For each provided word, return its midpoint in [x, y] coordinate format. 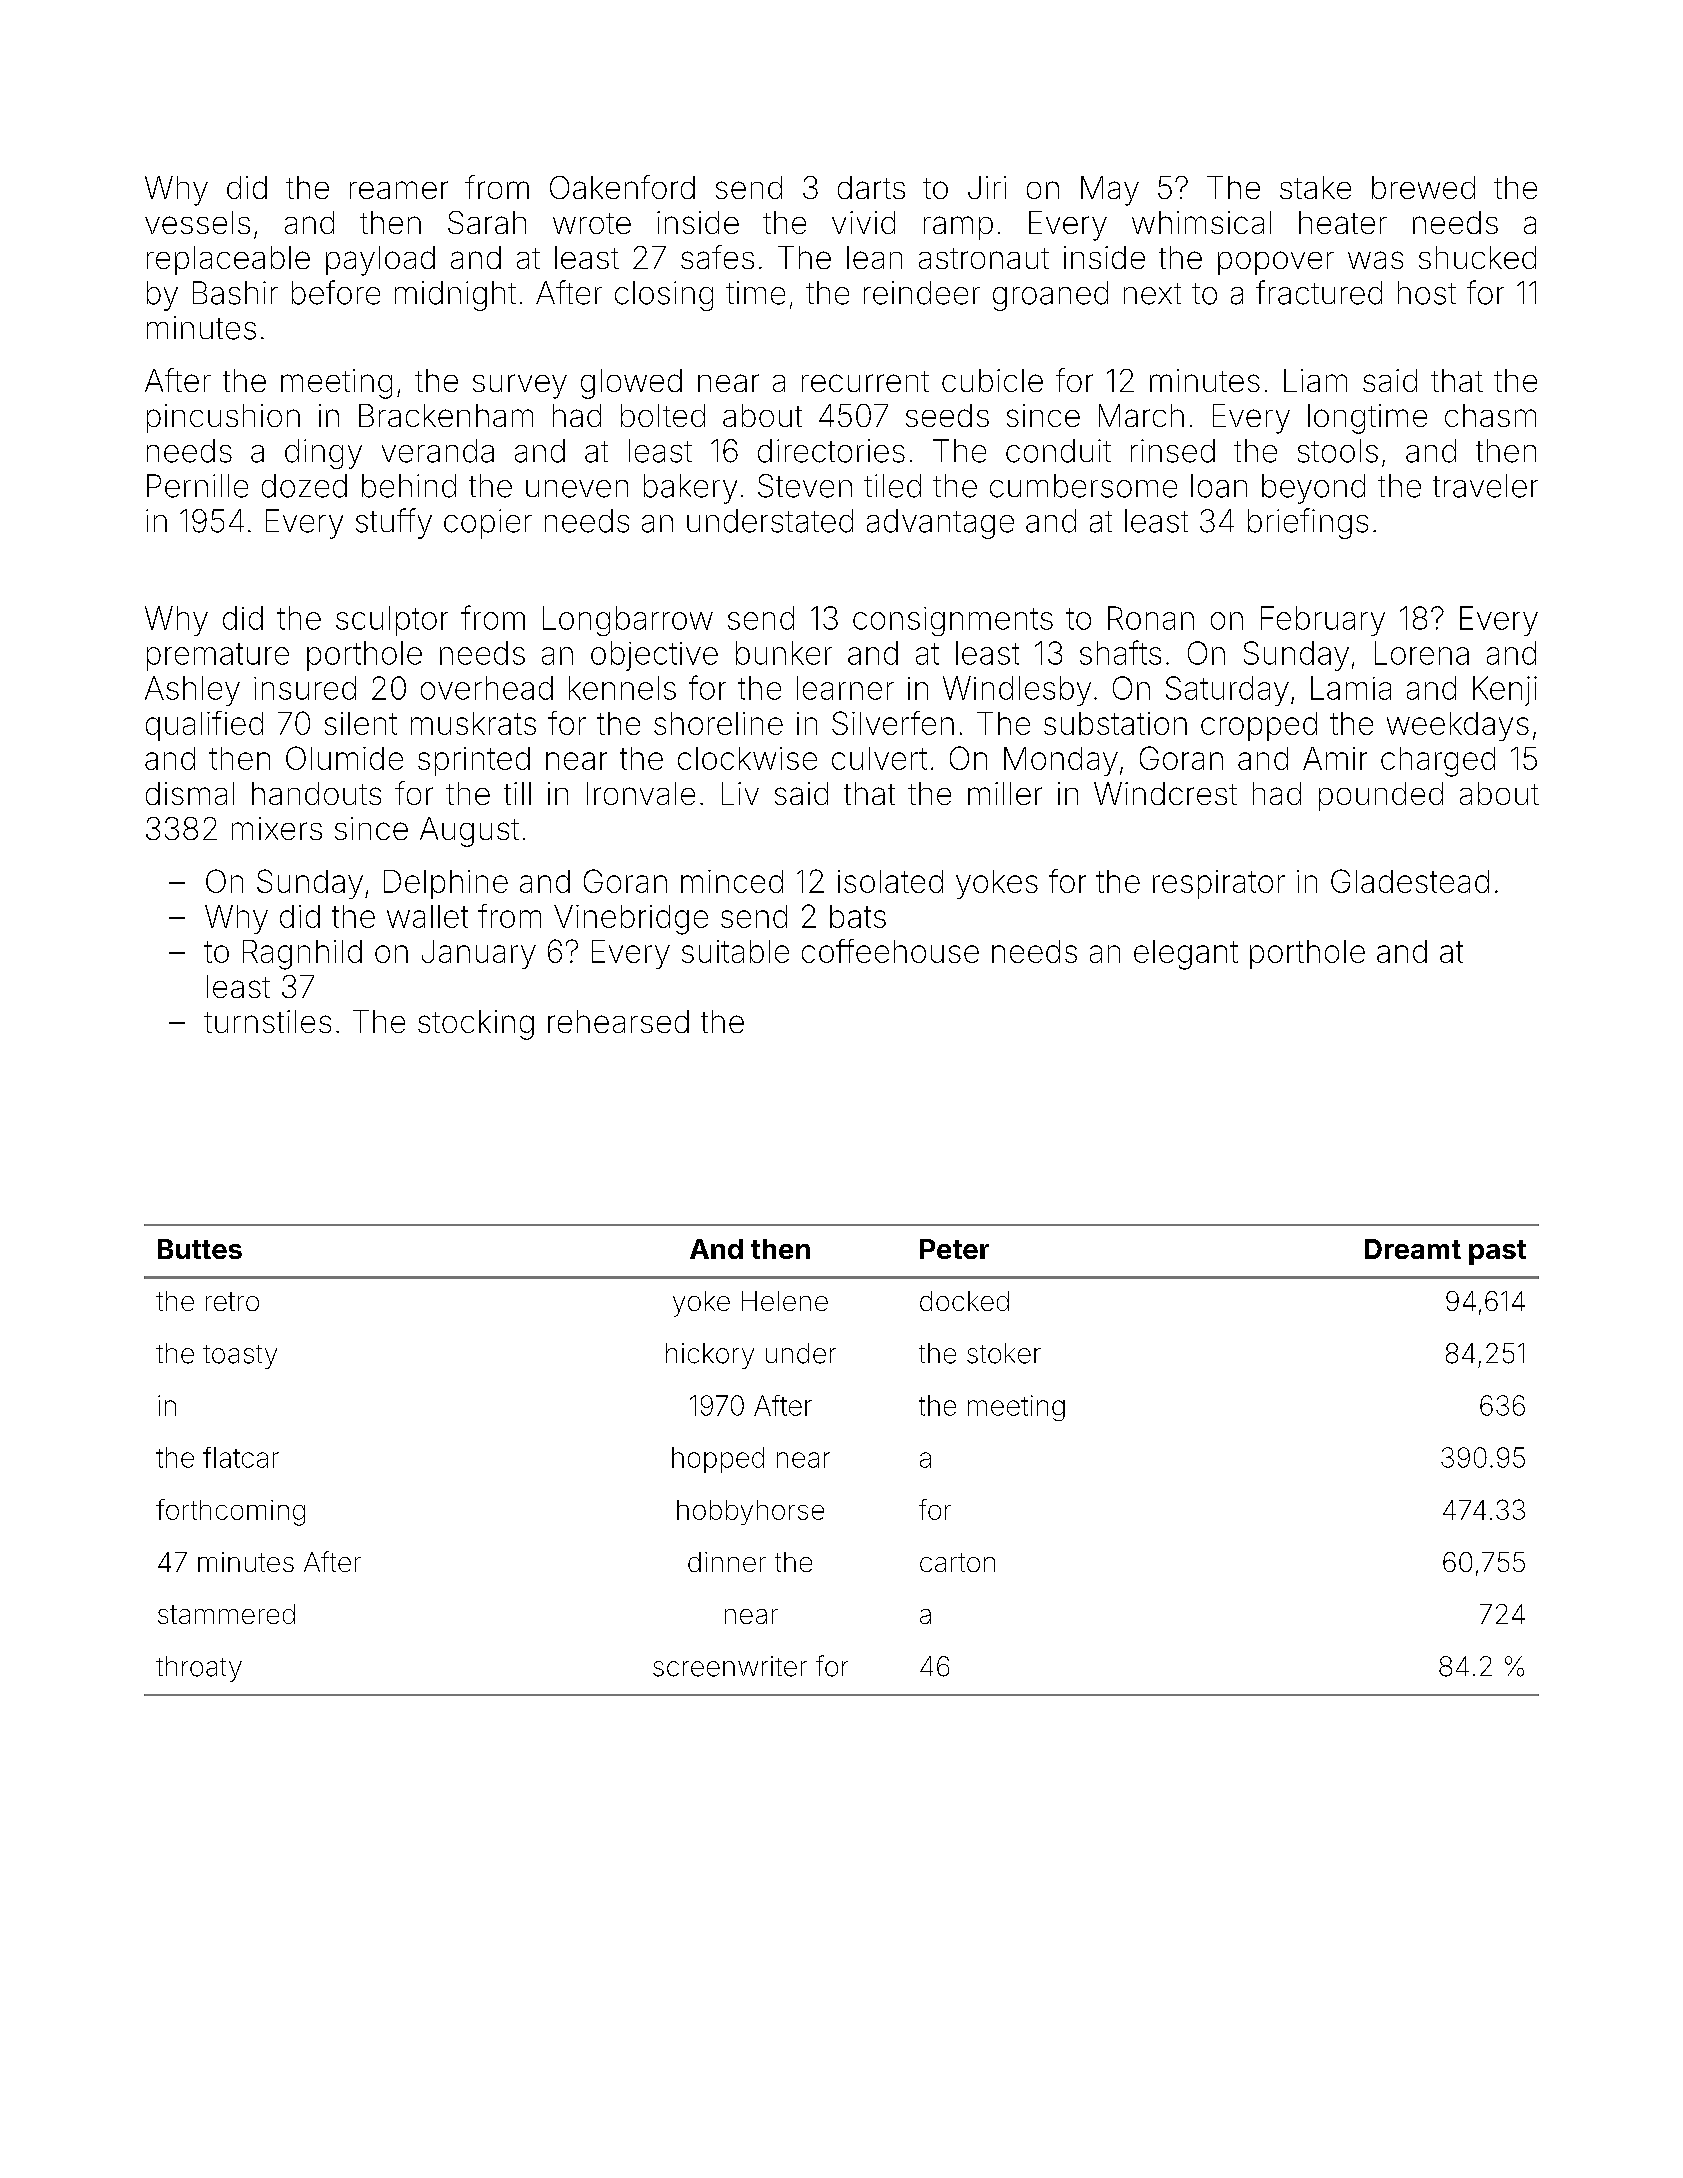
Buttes [200, 1249]
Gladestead [1410, 881]
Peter [954, 1249]
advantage [940, 524]
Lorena [1422, 653]
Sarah [487, 222]
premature [218, 657]
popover [1276, 263]
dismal [190, 793]
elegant [1186, 955]
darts [871, 187]
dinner [727, 1562]
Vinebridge [631, 920]
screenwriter [730, 1666]
